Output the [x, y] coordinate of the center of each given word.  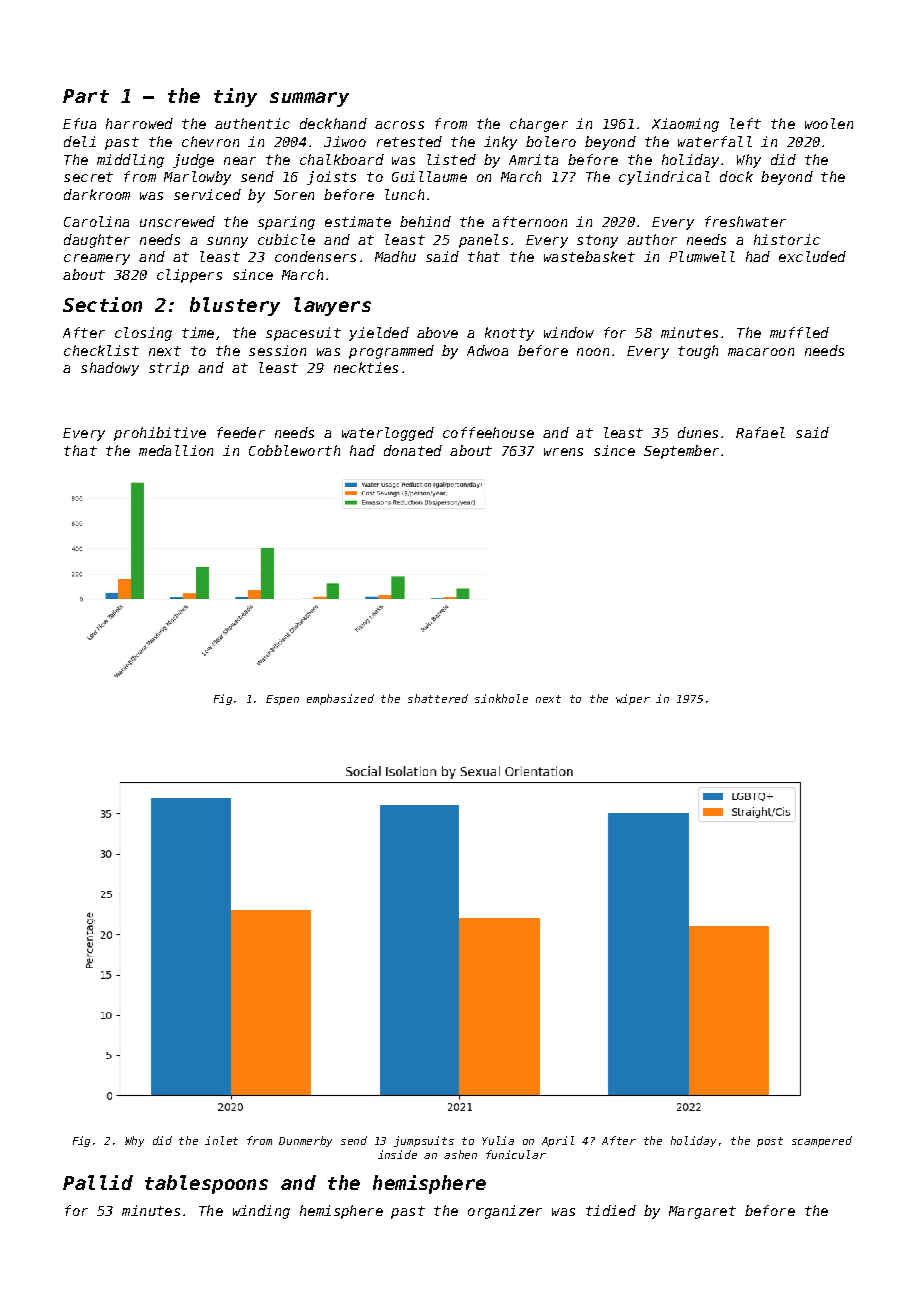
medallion [176, 450]
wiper [633, 699]
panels [483, 241]
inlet [221, 1140]
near [240, 161]
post [770, 1142]
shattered [438, 698]
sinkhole [501, 698]
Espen [282, 700]
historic [787, 239]
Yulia [498, 1140]
